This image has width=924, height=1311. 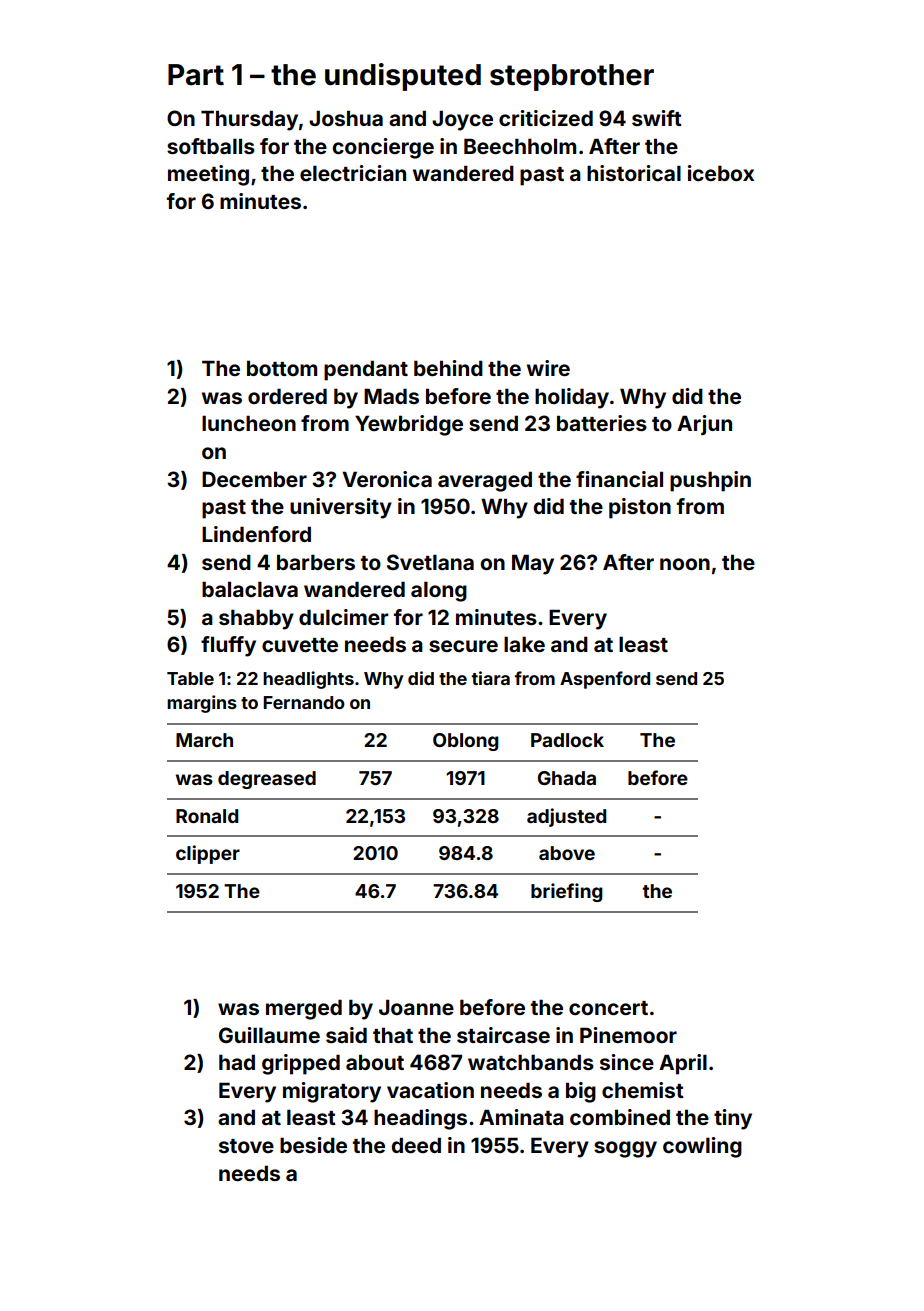 I want to click on ordered, so click(x=287, y=396).
